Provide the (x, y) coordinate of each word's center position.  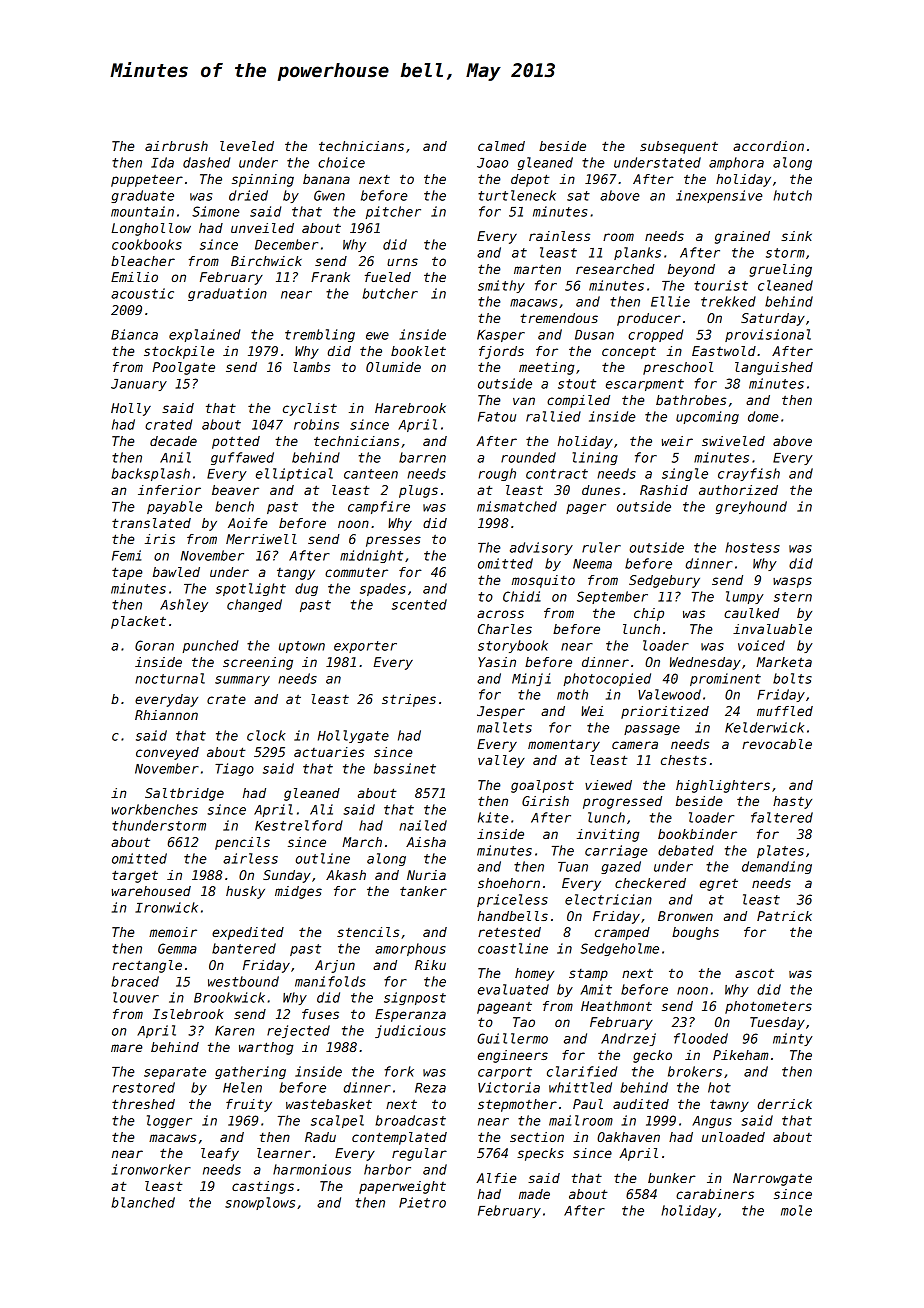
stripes (409, 700)
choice (341, 162)
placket (138, 622)
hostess (752, 547)
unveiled (262, 228)
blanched (143, 1202)
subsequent (679, 147)
